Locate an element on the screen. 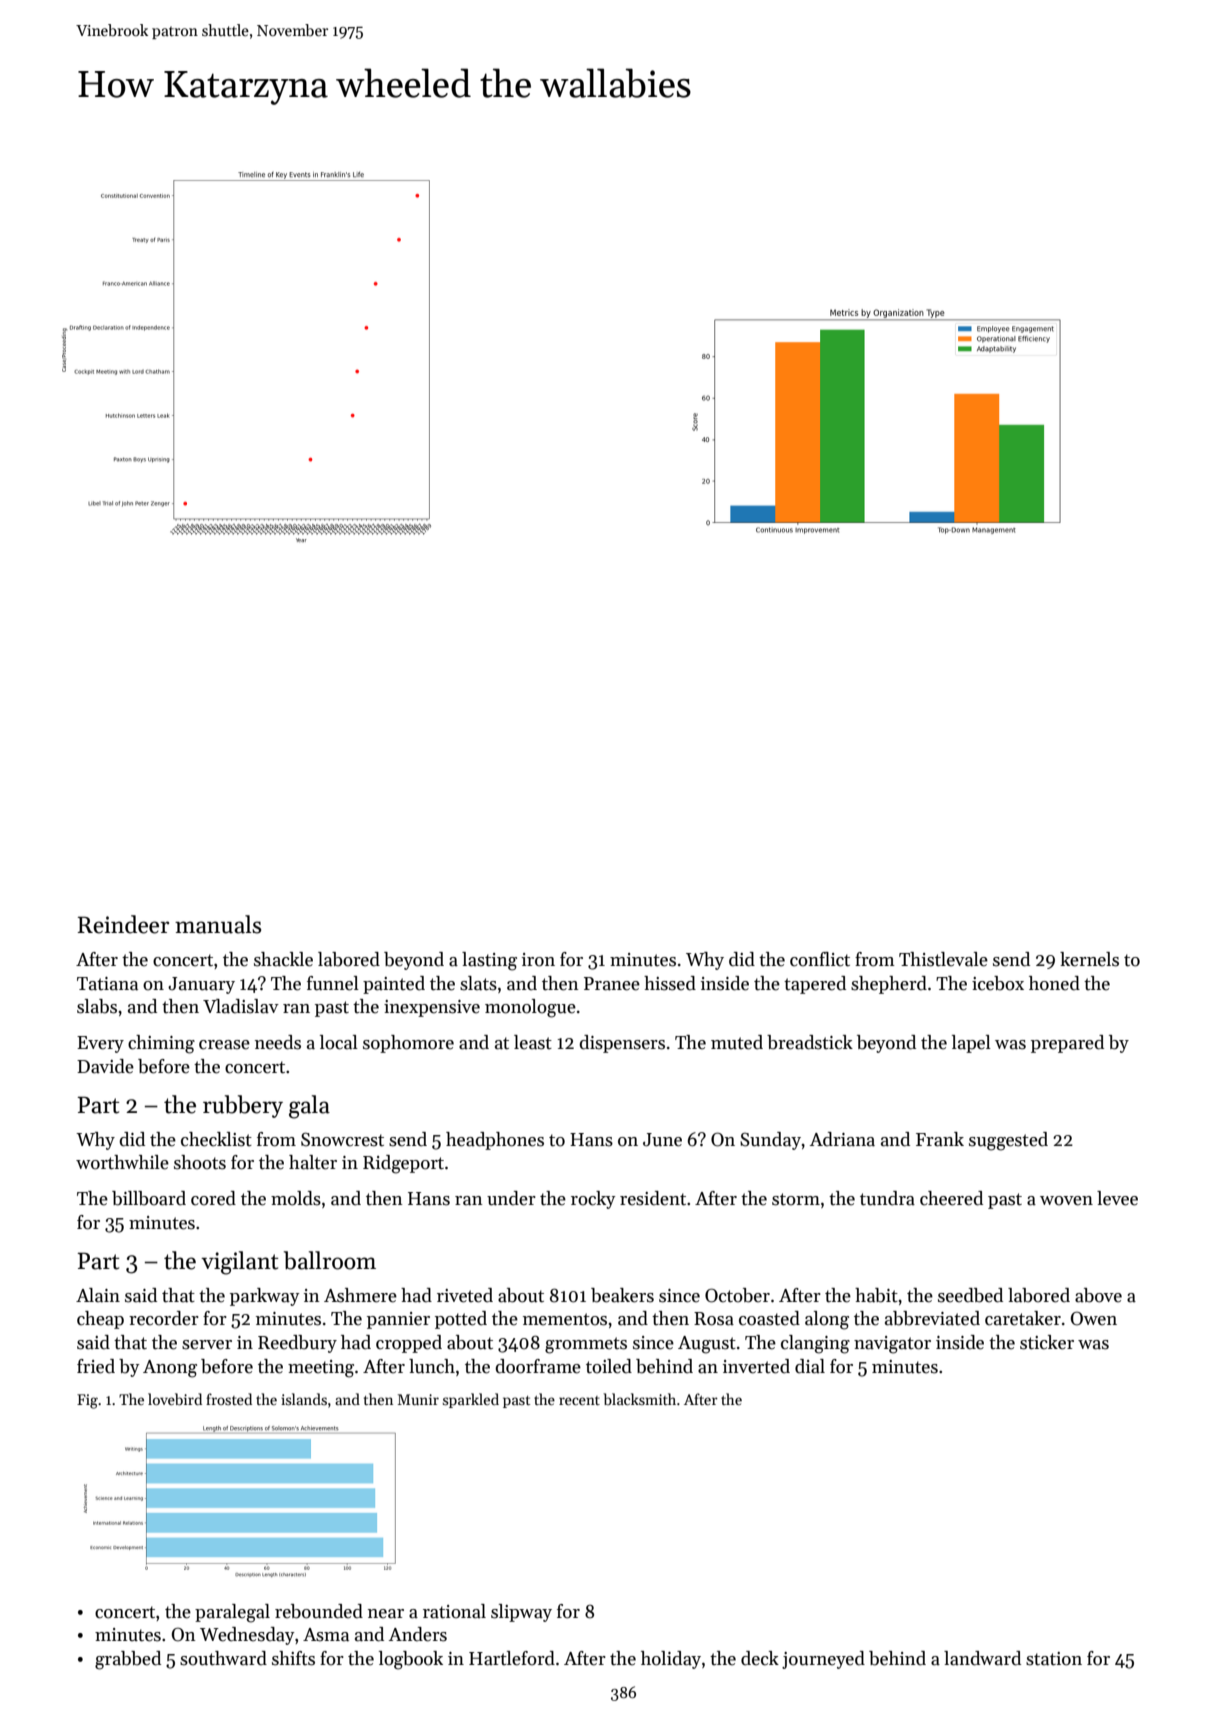  iron is located at coordinates (538, 960).
